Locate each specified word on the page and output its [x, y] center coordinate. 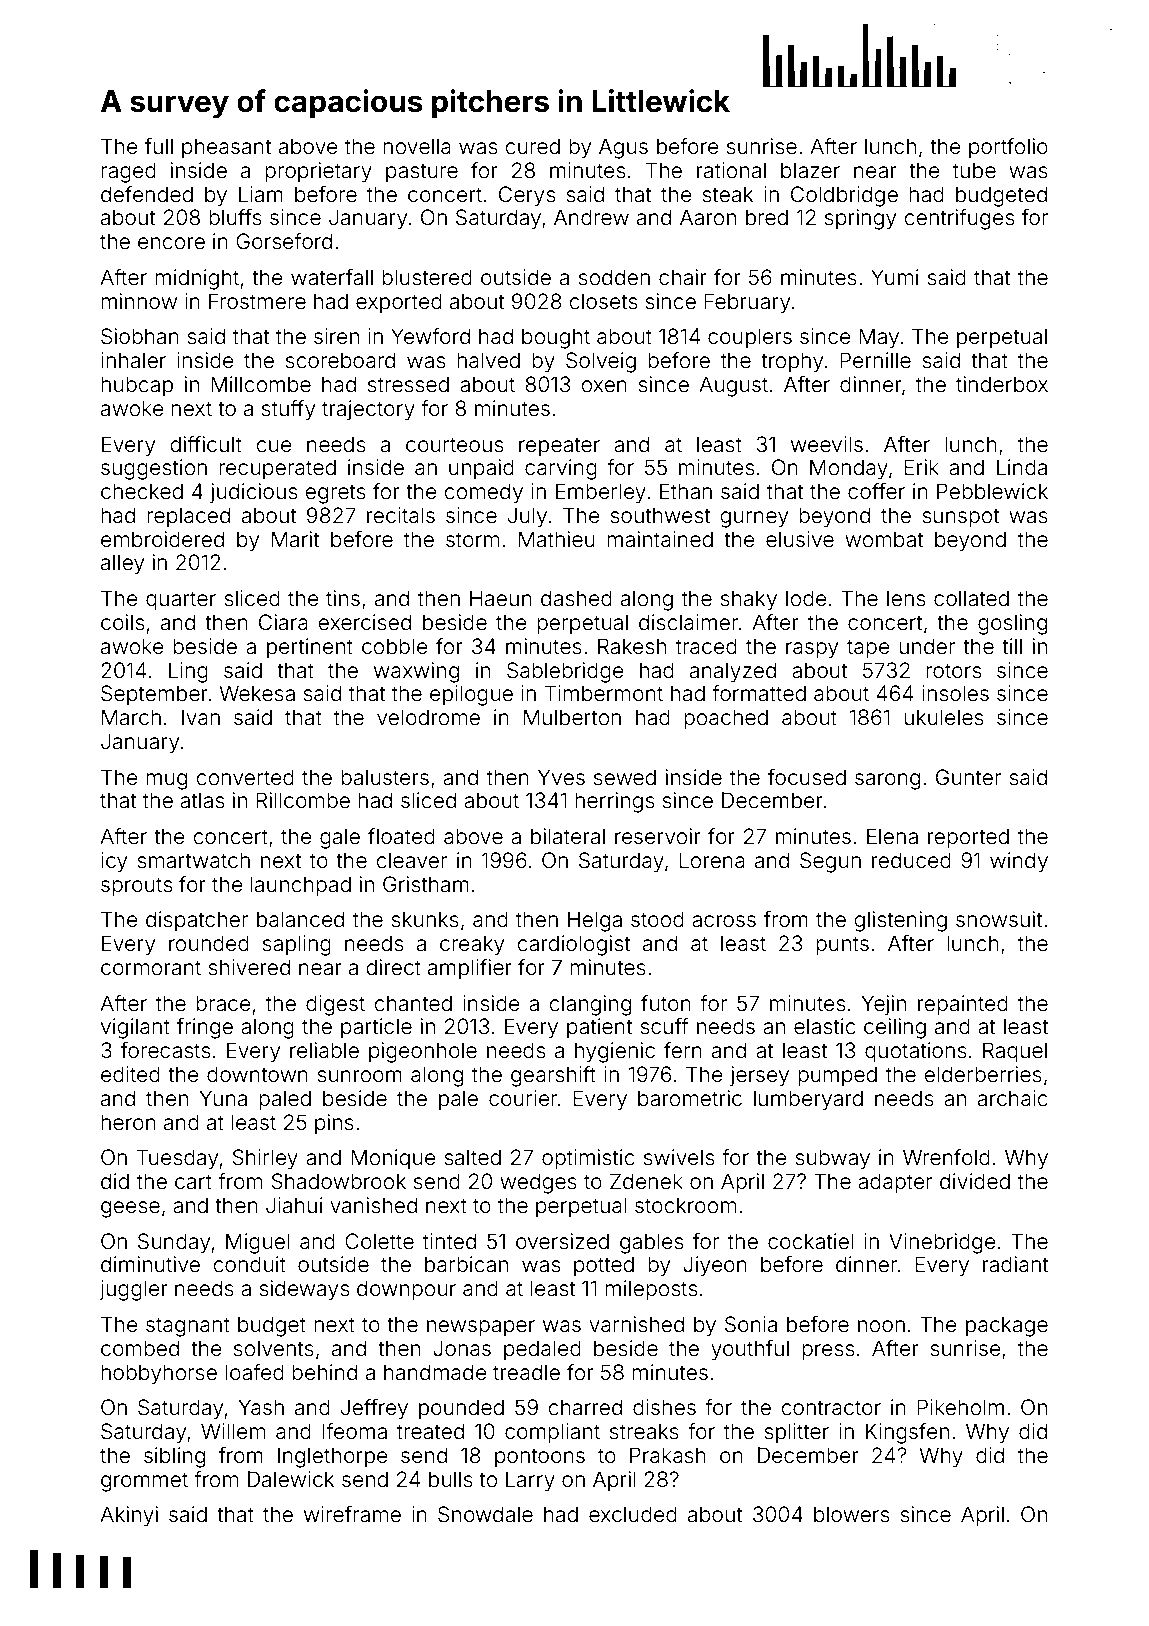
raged [128, 172]
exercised [365, 622]
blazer [810, 170]
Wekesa [257, 693]
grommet [144, 1482]
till [1012, 646]
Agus [623, 148]
